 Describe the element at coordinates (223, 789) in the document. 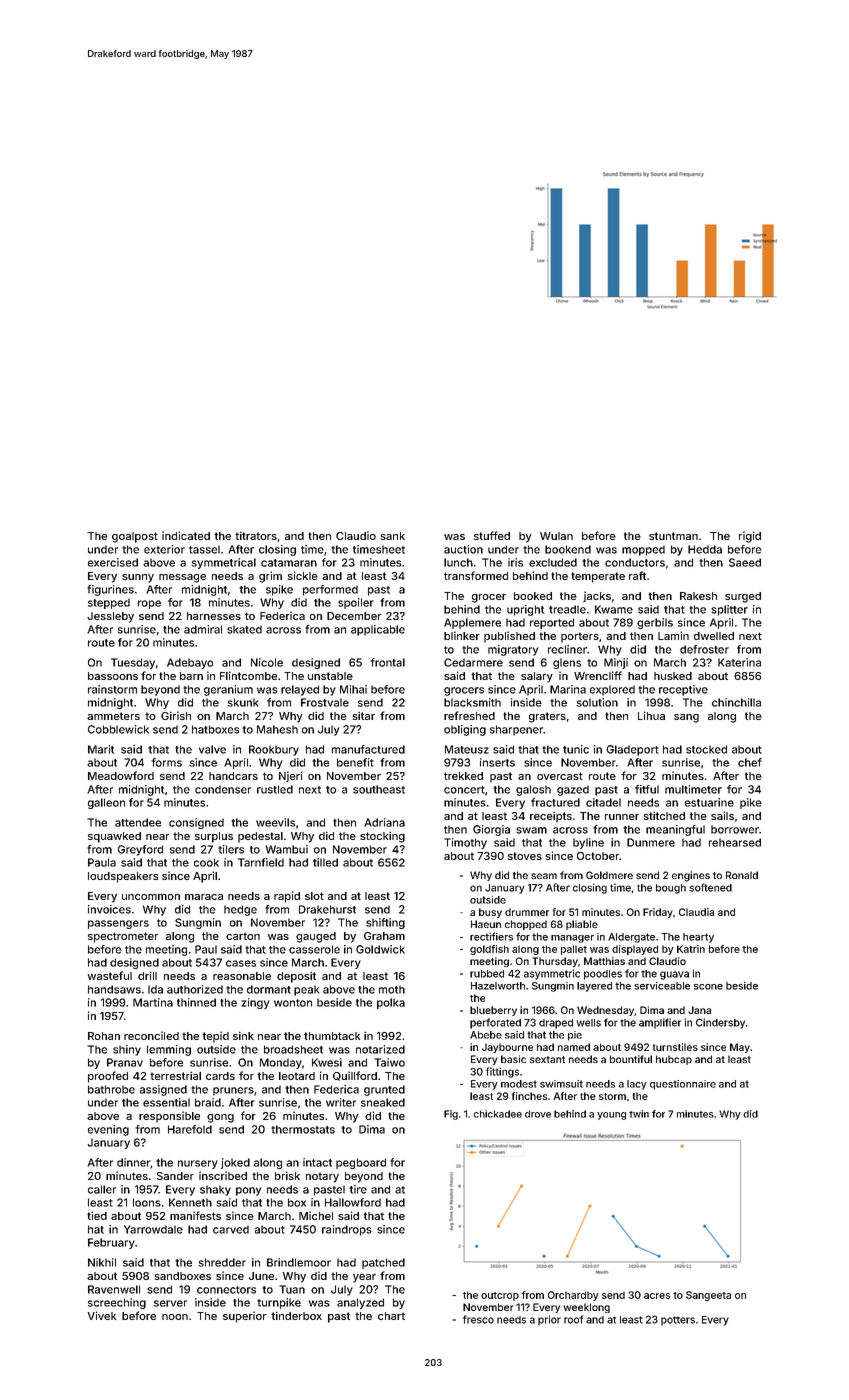

I see `condenser` at that location.
